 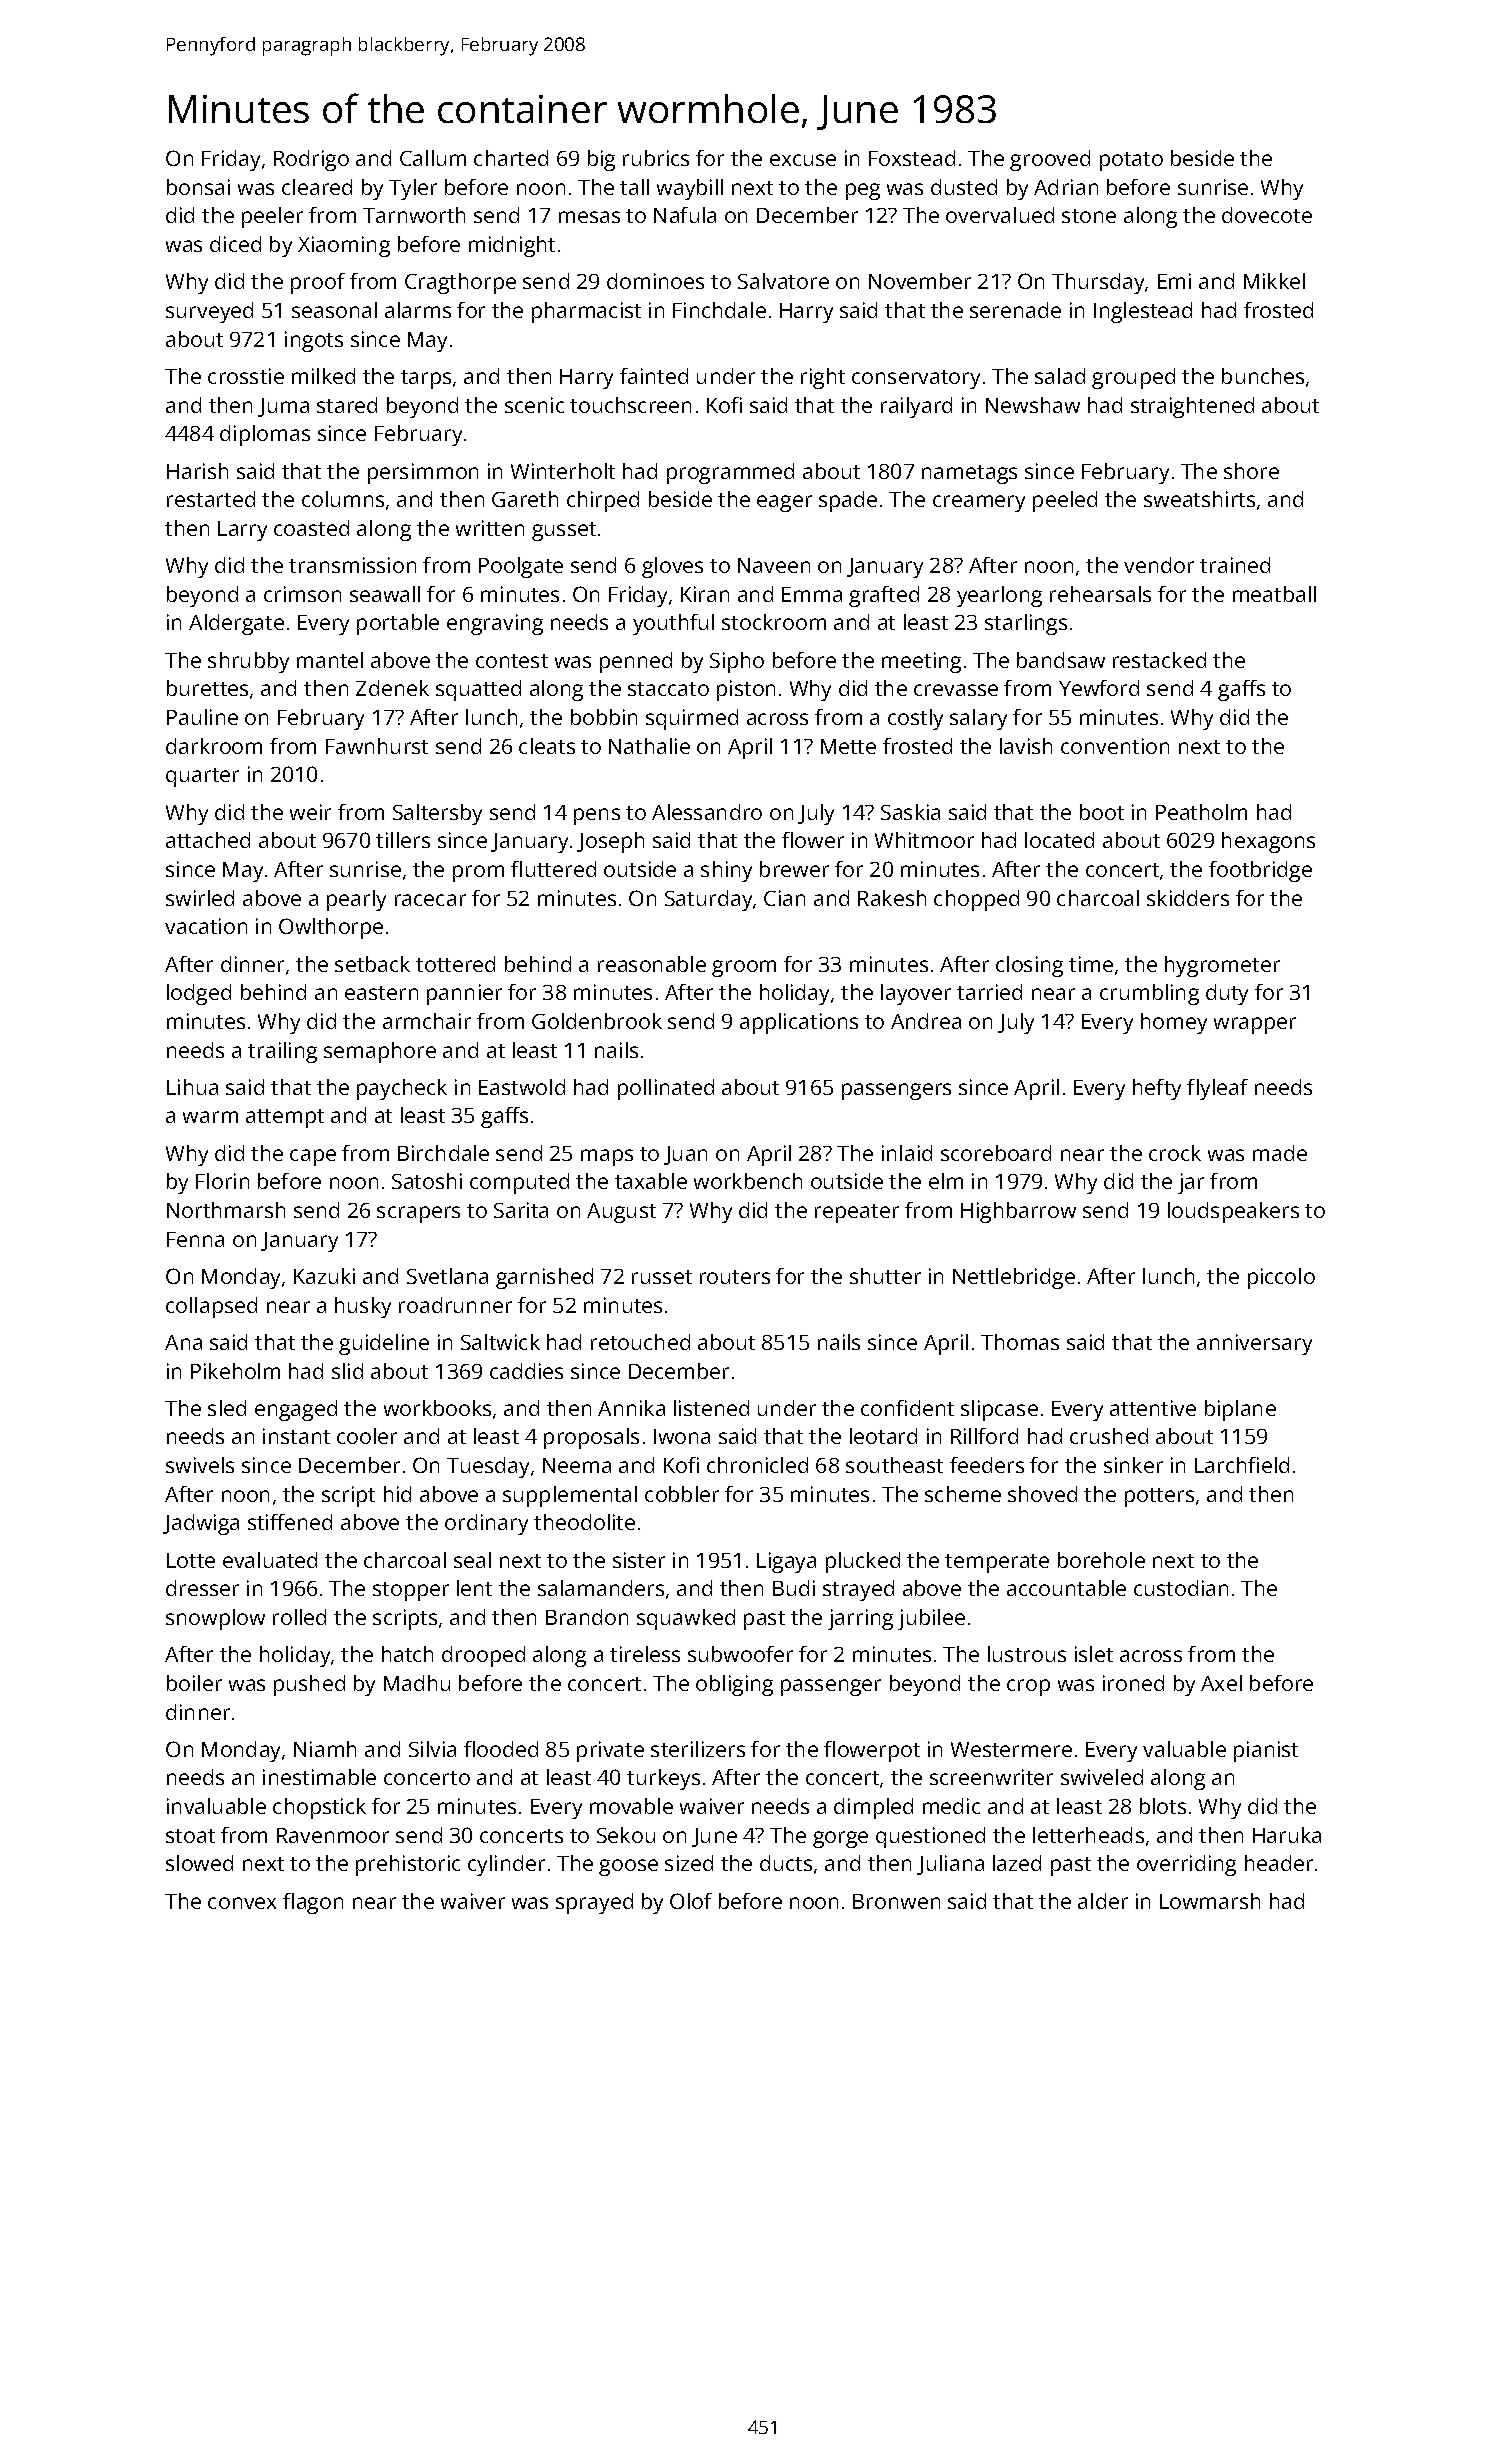 I want to click on mesas, so click(x=589, y=217).
